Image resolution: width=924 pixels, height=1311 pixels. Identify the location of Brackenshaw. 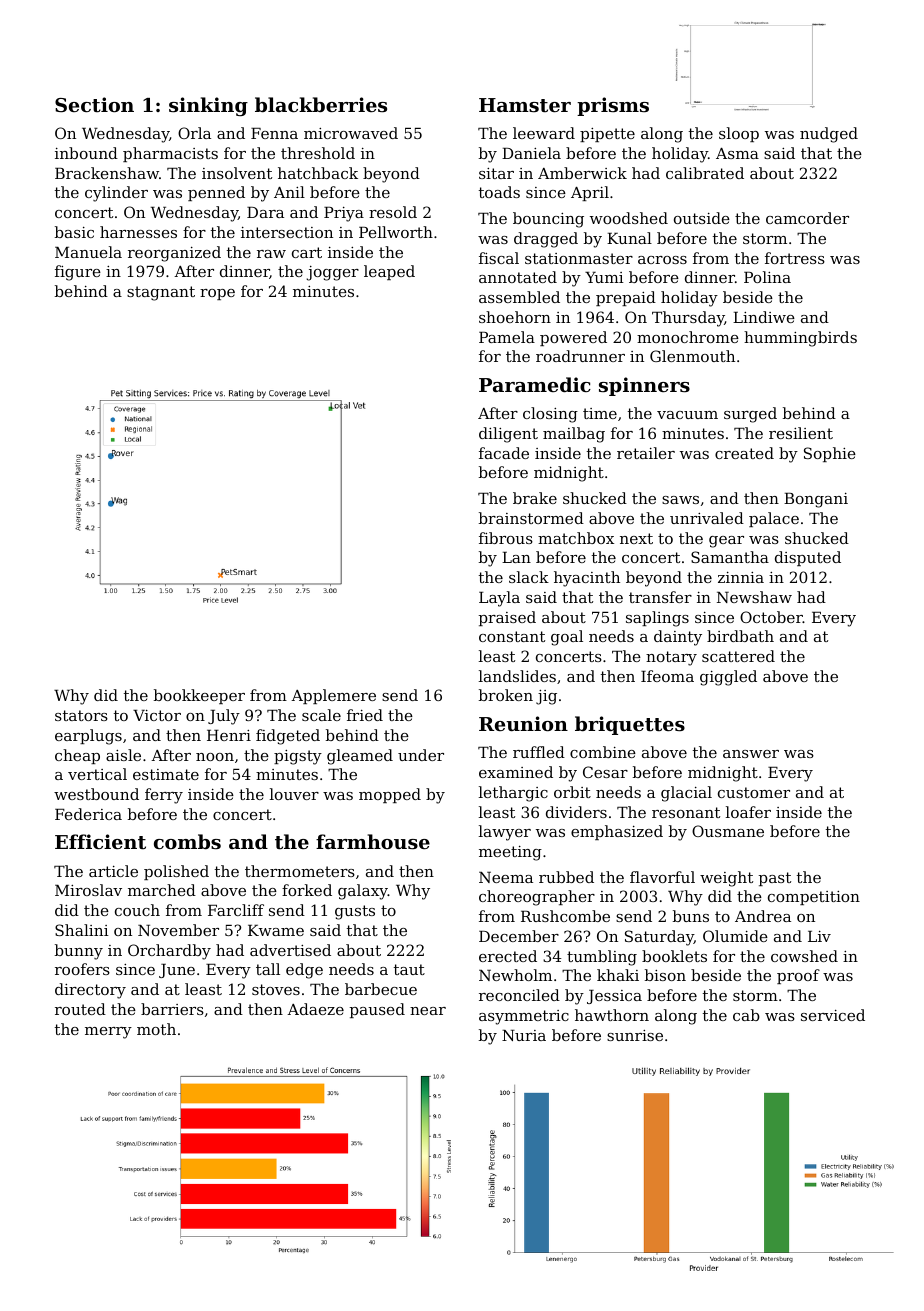
(107, 173).
